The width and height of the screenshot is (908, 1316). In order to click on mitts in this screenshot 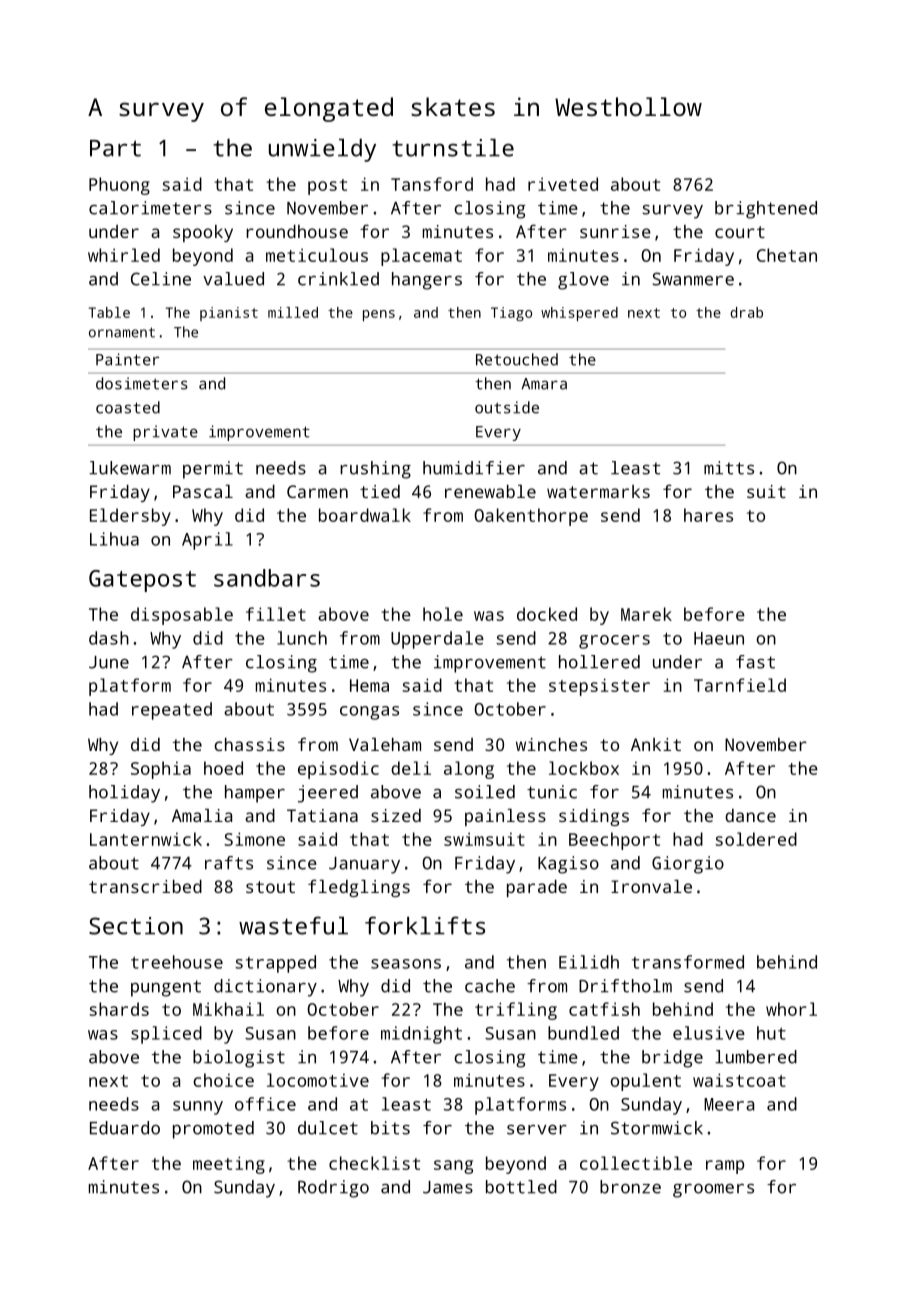, I will do `click(729, 468)`.
